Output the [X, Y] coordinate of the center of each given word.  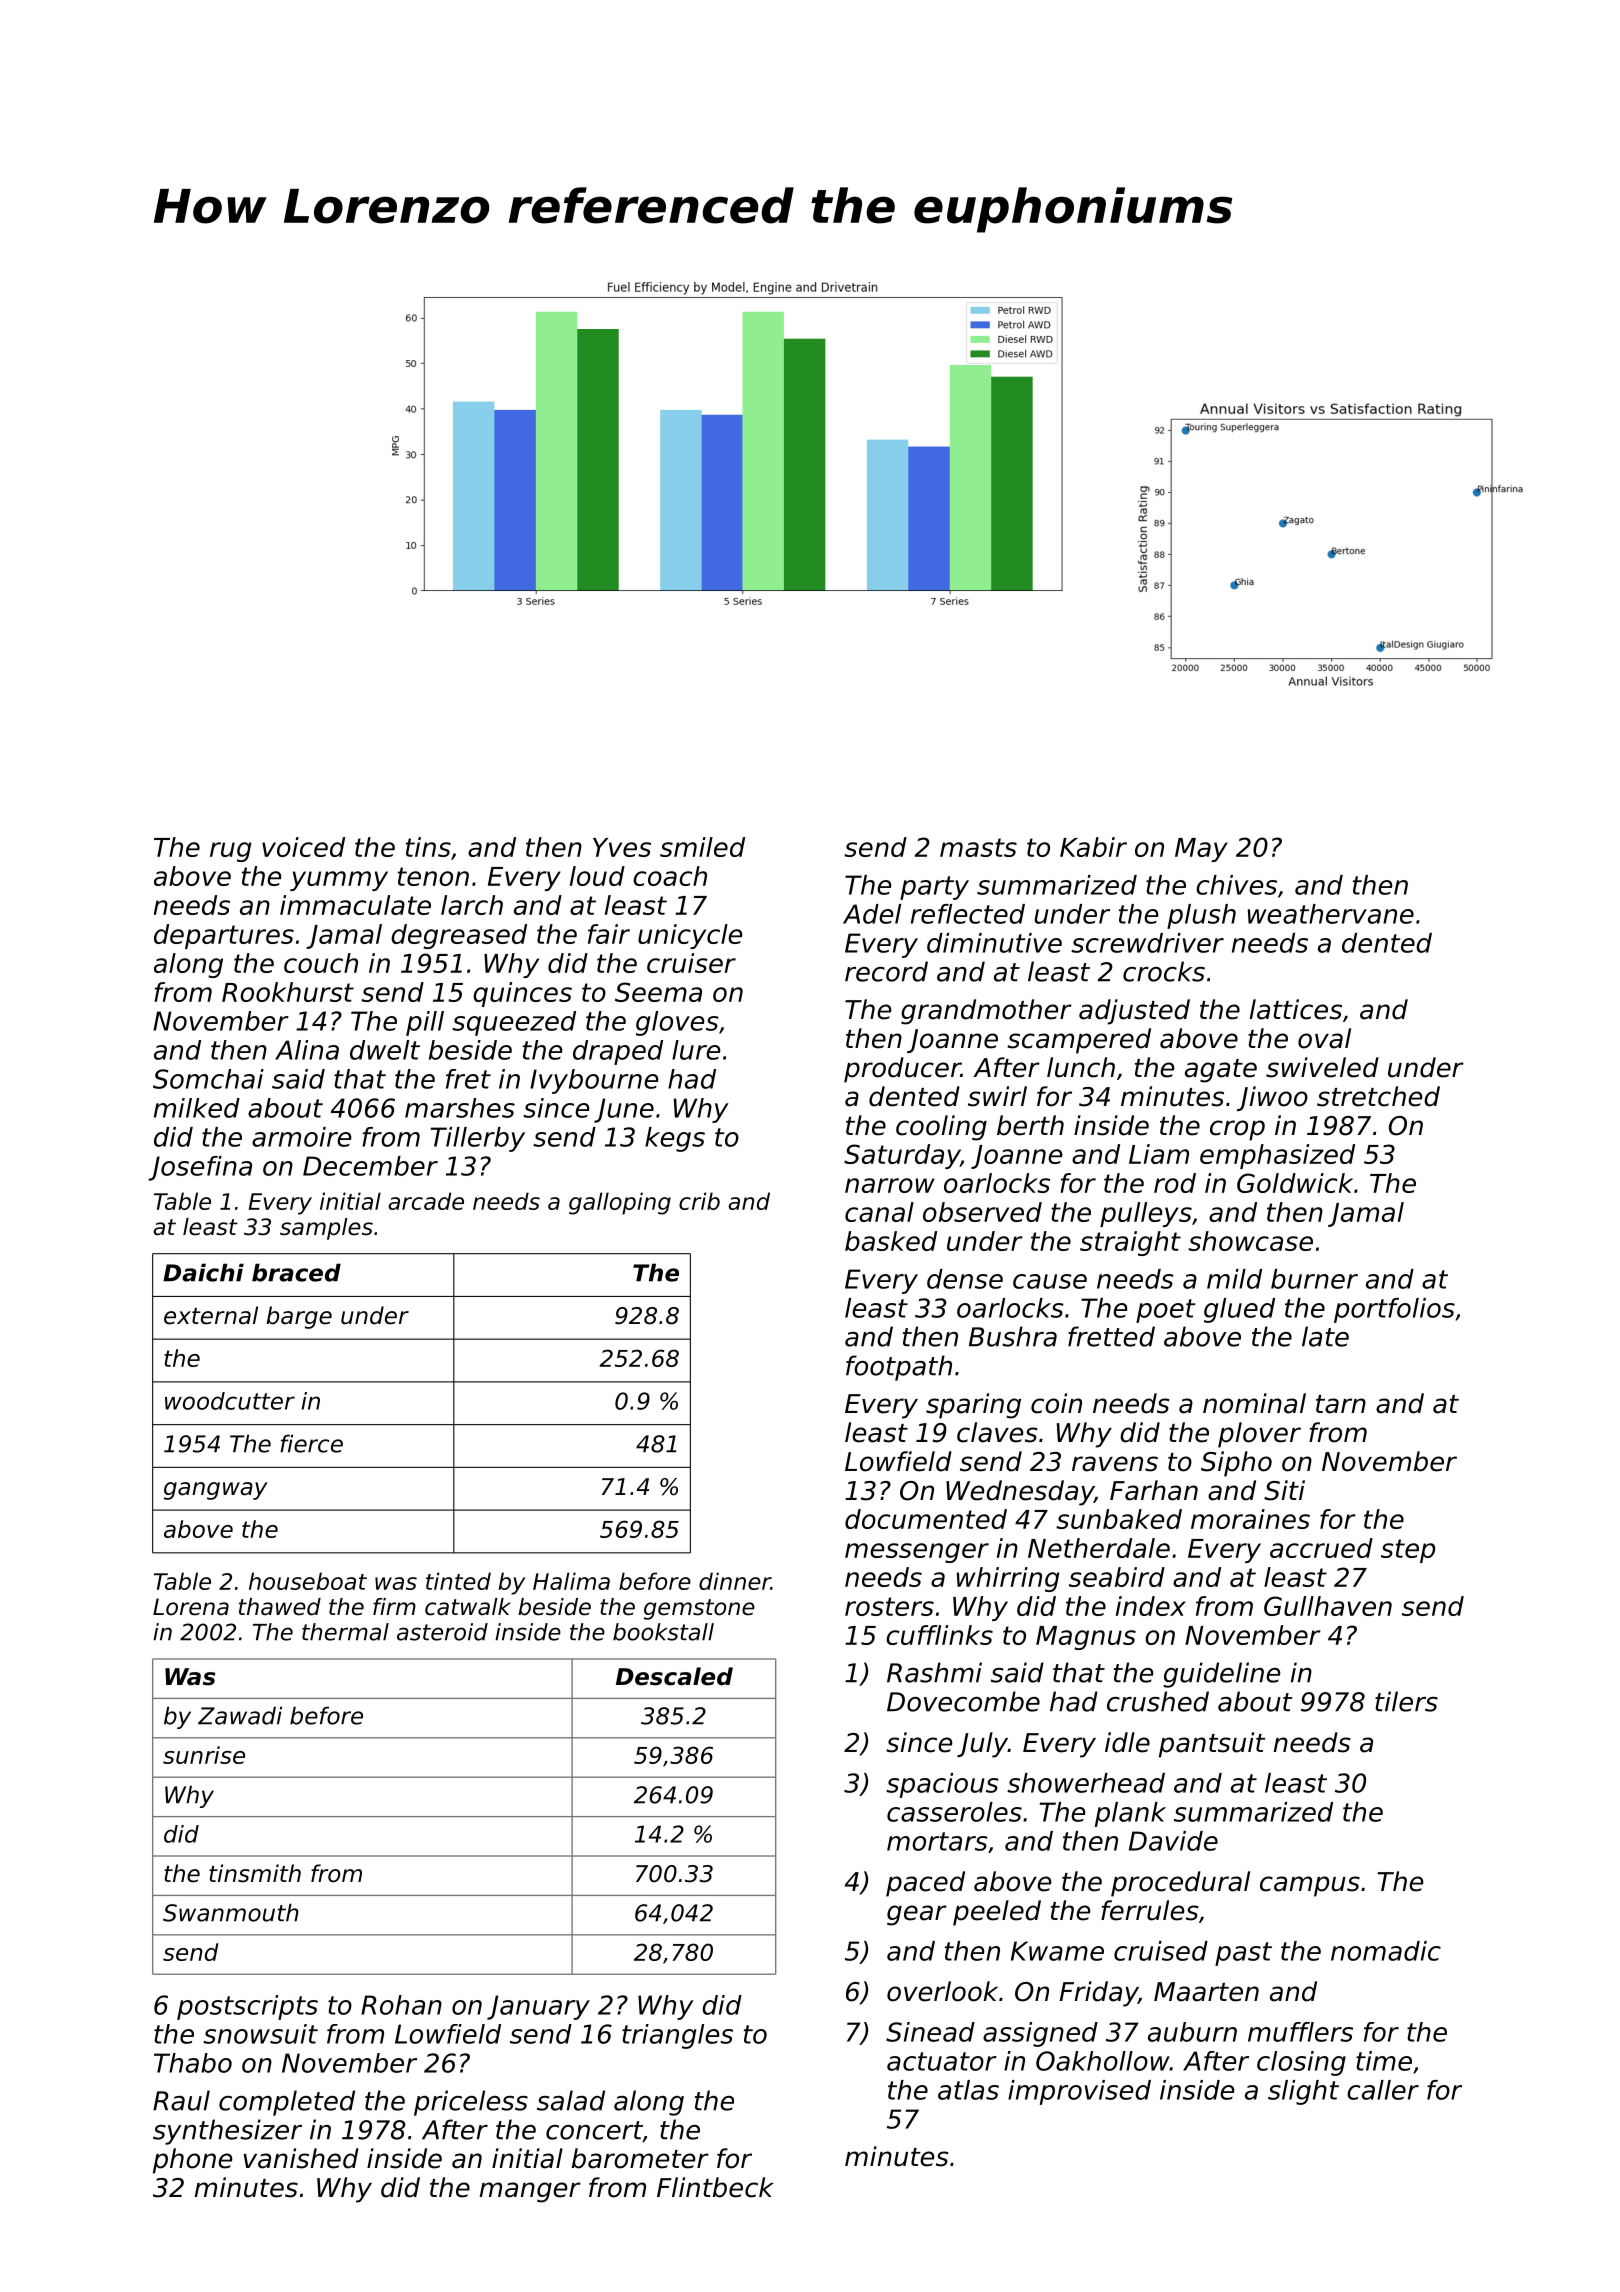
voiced [303, 847]
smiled [702, 847]
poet [1165, 1311]
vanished [301, 2158]
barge [299, 1317]
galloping [620, 1203]
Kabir [1093, 847]
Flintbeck [715, 2187]
